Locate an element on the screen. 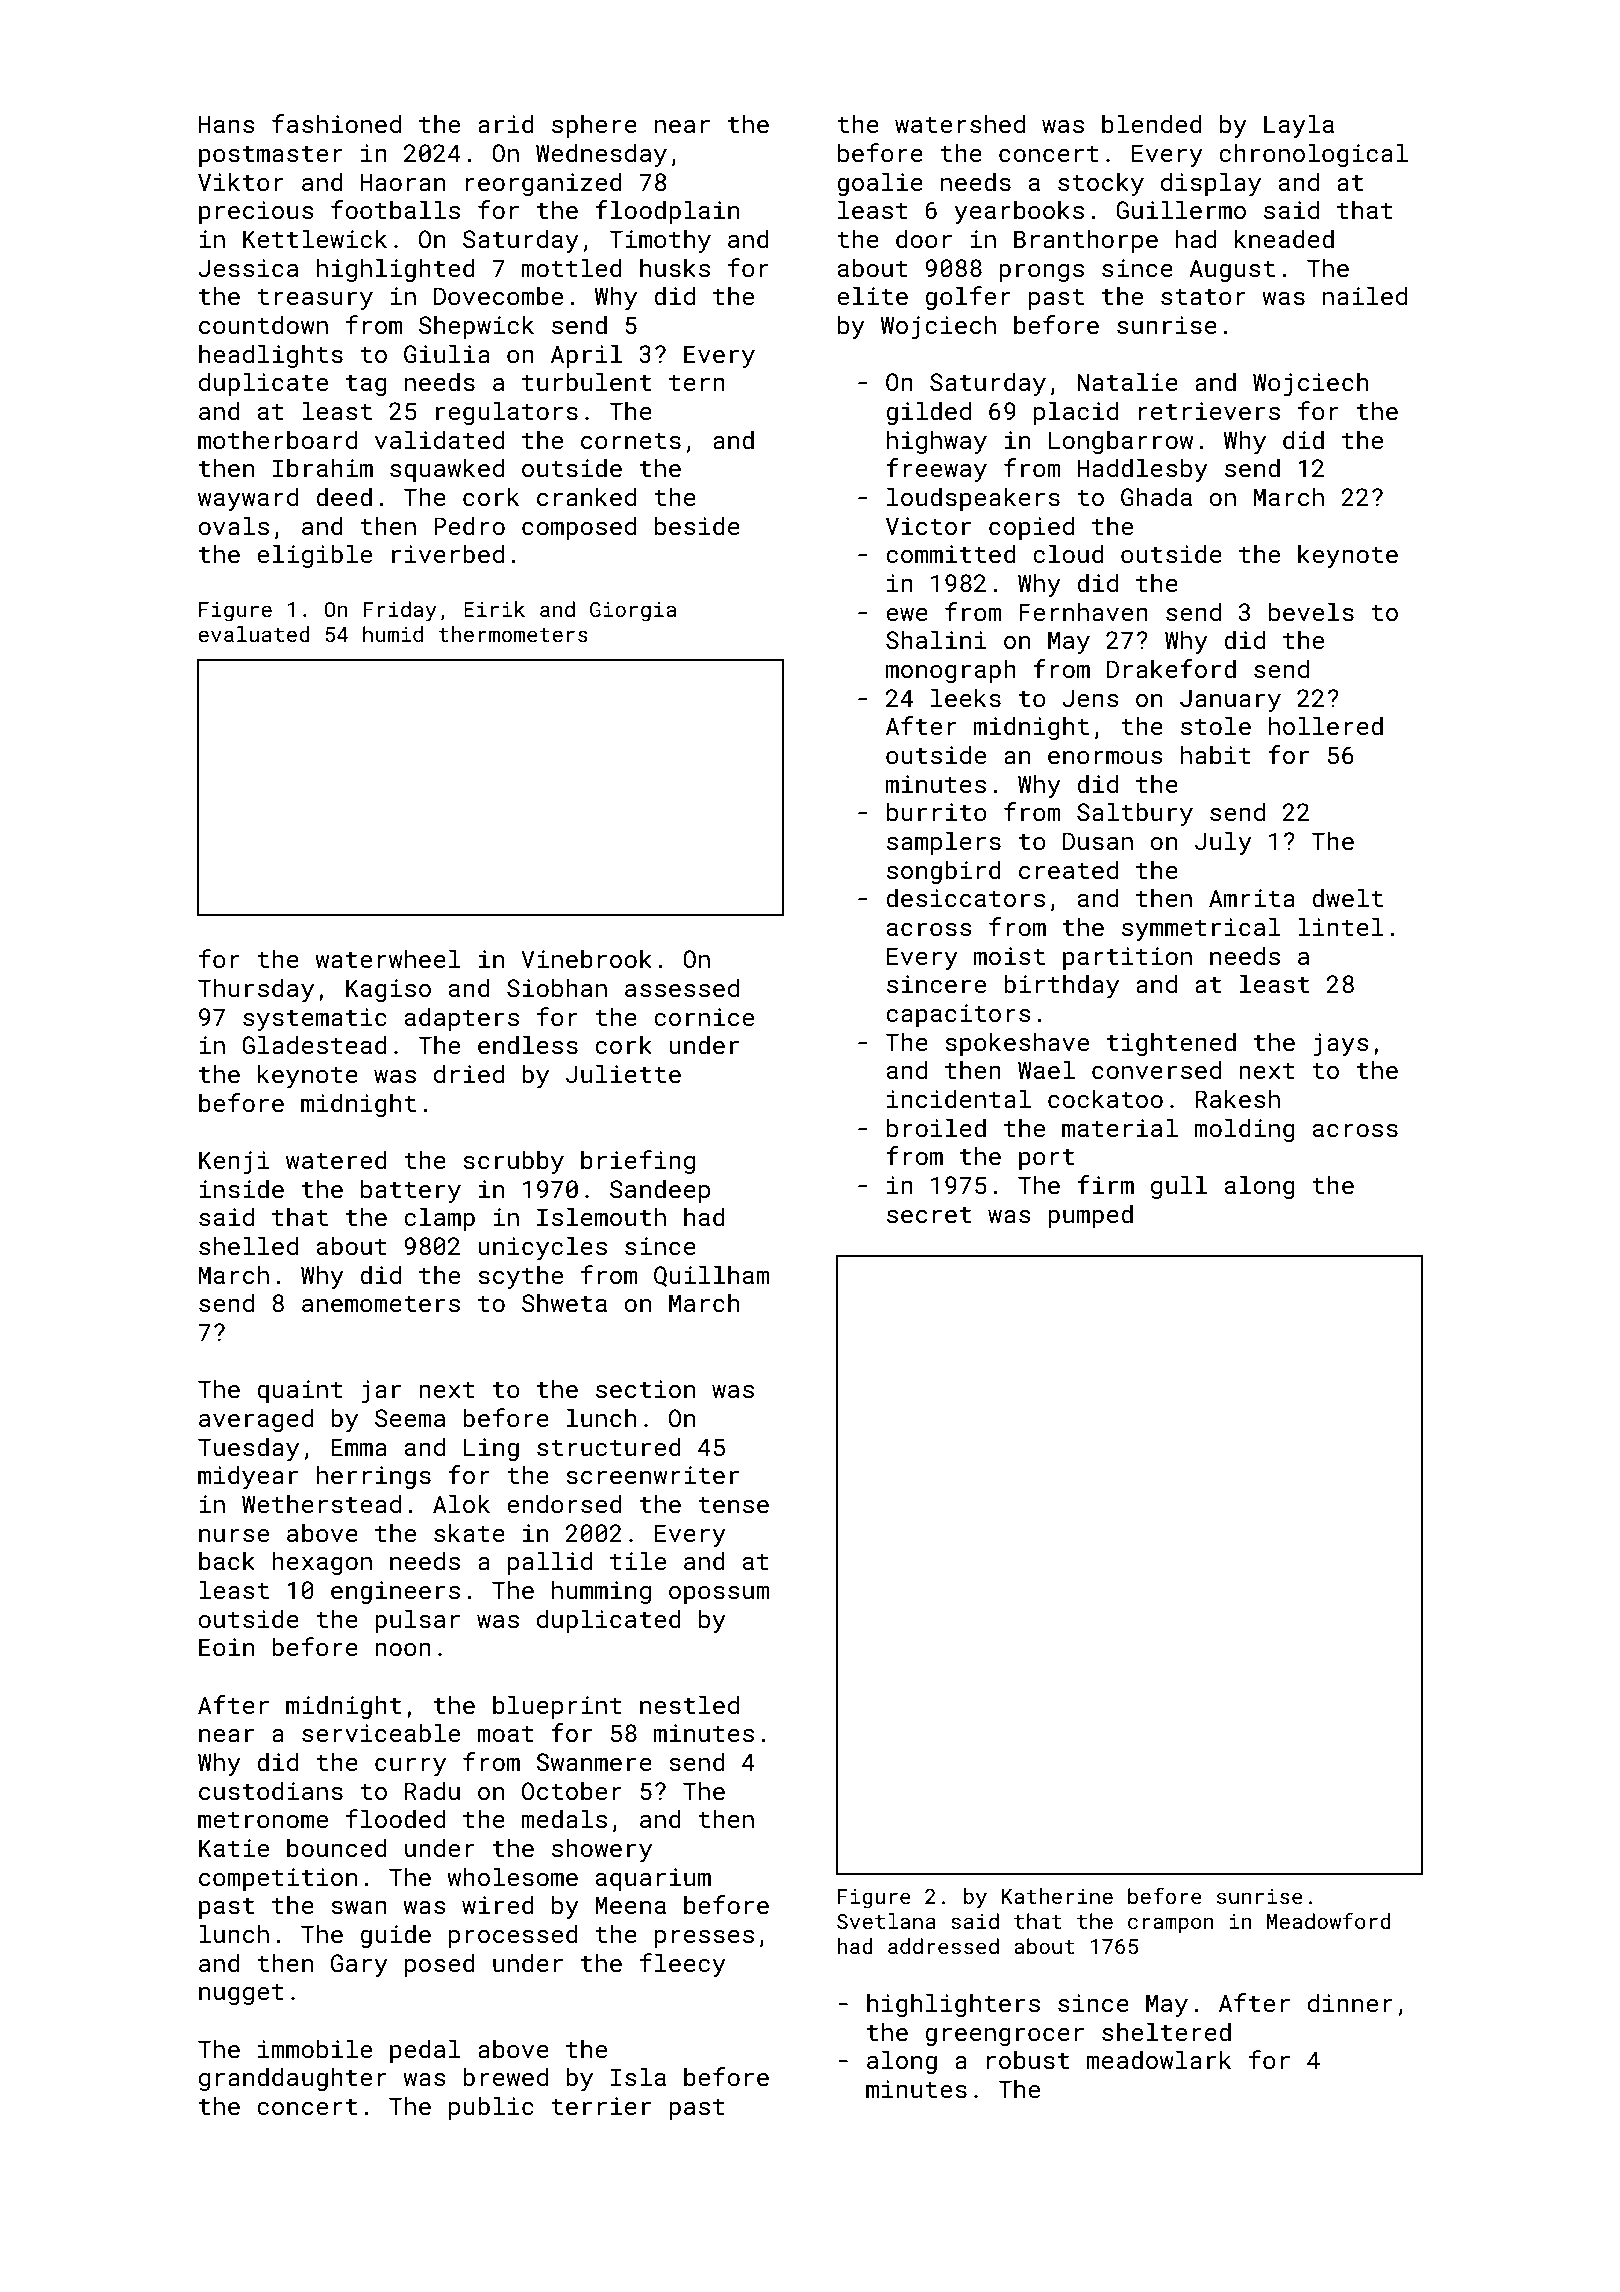 The image size is (1620, 2292). tag is located at coordinates (366, 385).
